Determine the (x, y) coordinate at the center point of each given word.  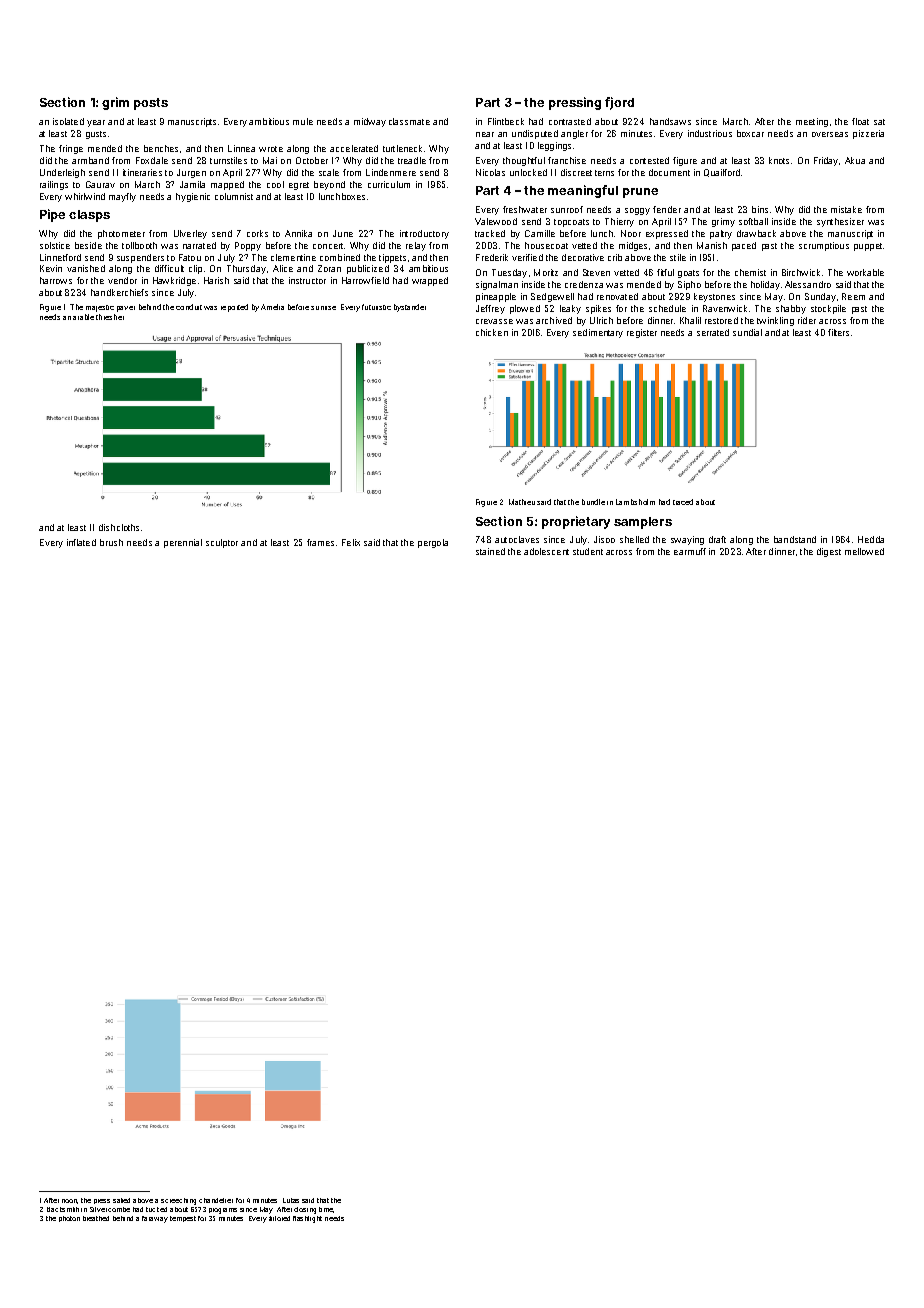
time (326, 1209)
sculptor (222, 543)
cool (275, 184)
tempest (183, 1219)
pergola (433, 543)
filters (838, 332)
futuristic (376, 307)
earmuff (690, 551)
